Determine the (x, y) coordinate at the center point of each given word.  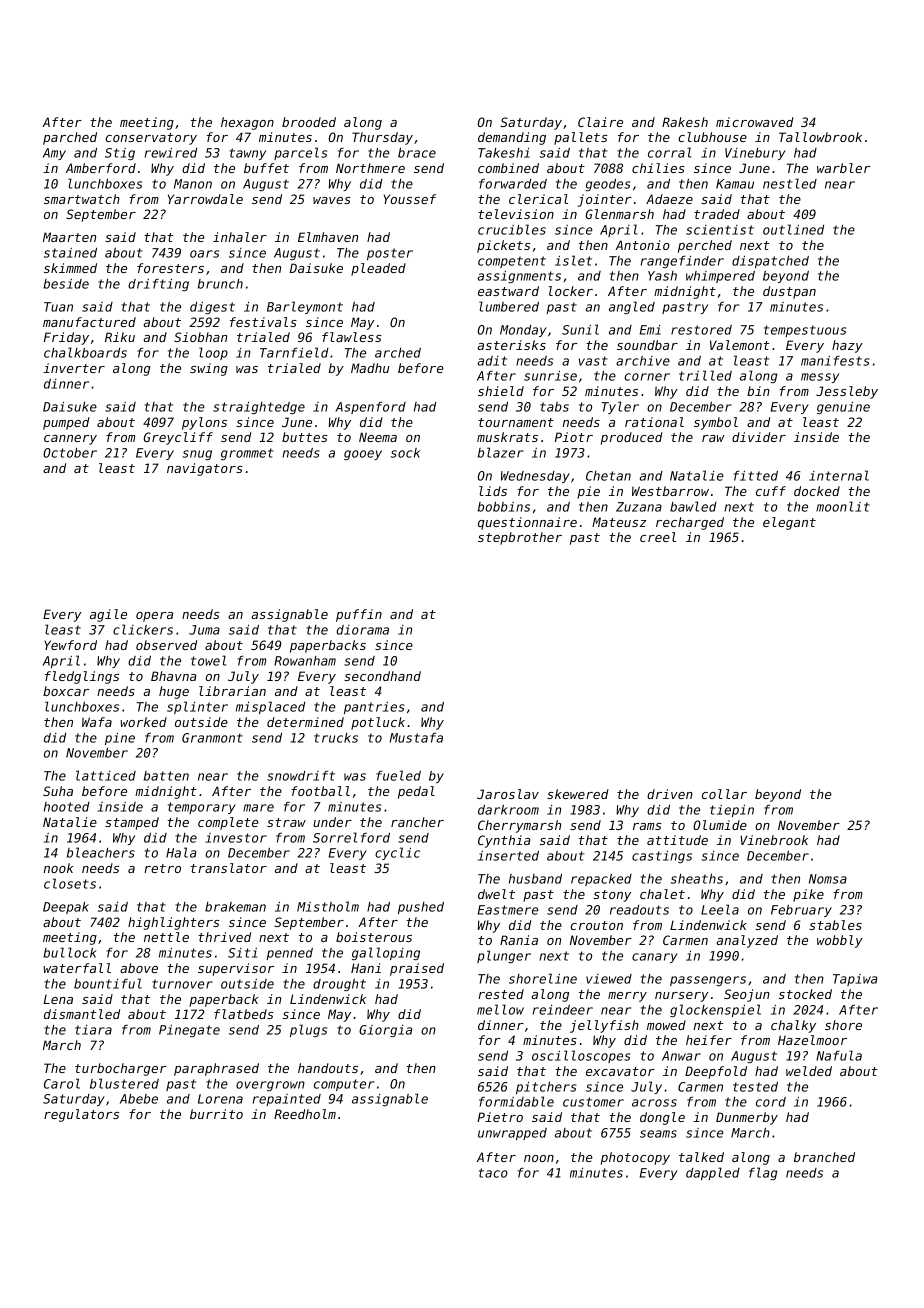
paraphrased (216, 1069)
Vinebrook (774, 840)
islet (573, 260)
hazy (847, 346)
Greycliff (178, 438)
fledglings (82, 677)
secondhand (382, 676)
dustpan (789, 292)
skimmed (70, 268)
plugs (308, 1030)
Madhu (370, 368)
